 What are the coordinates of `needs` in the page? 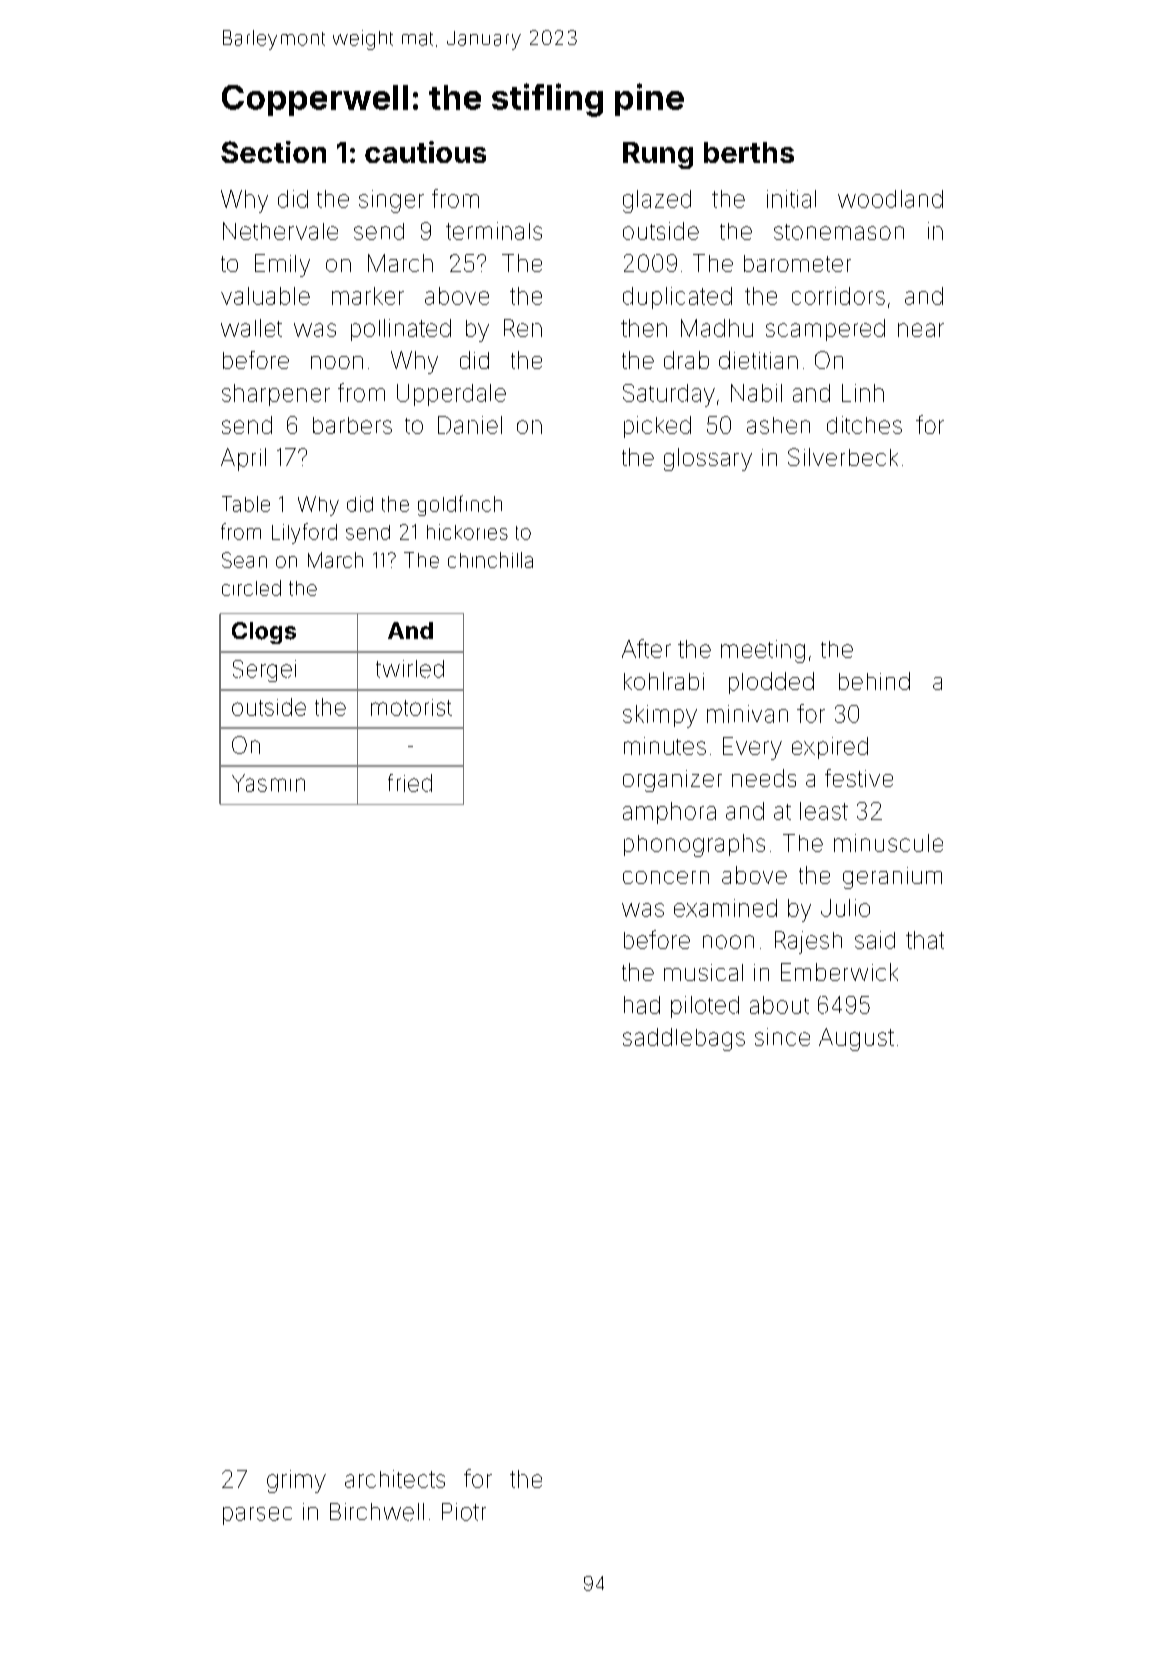 It's located at (764, 778).
